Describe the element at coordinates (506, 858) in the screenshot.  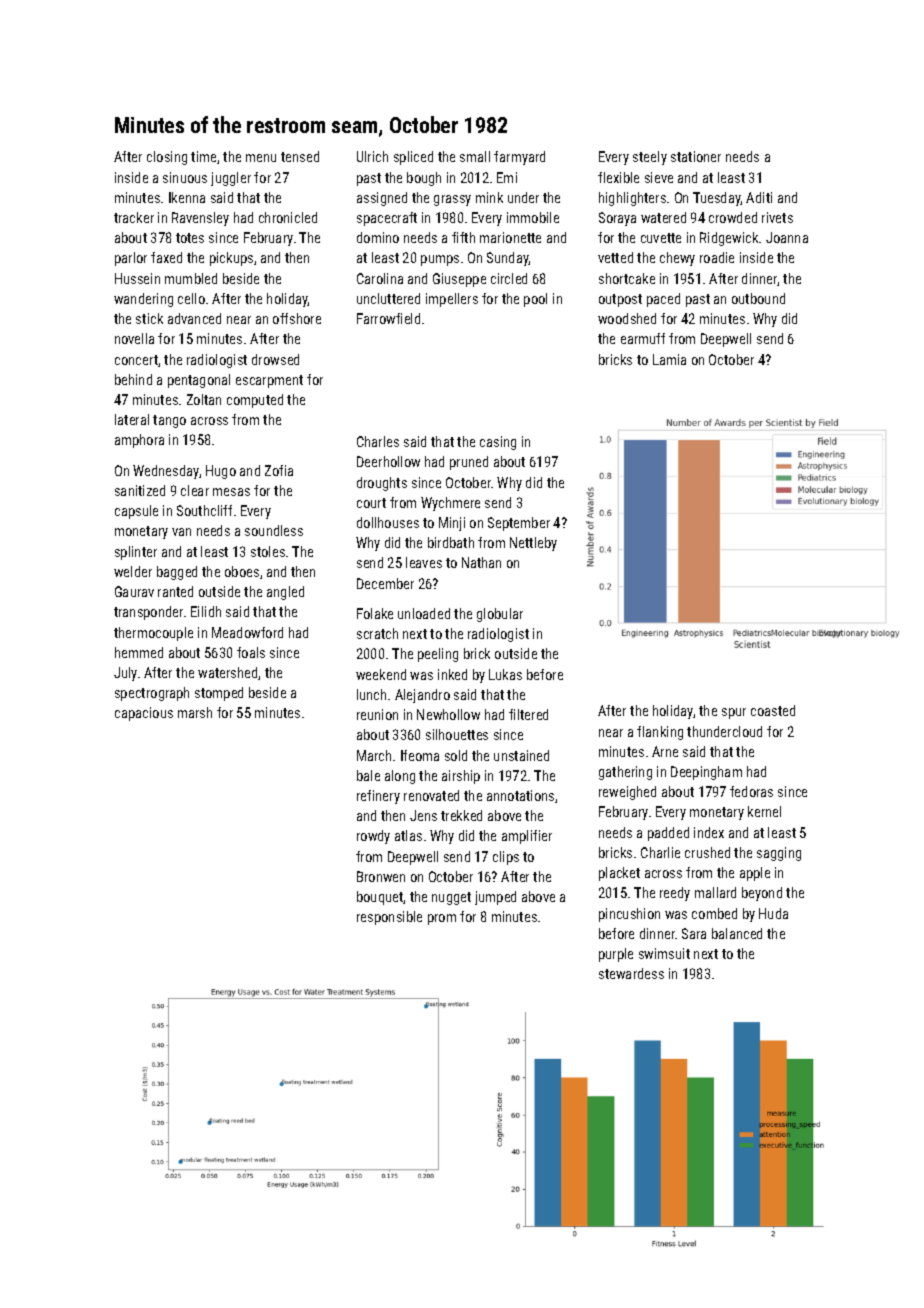
I see `clips` at that location.
